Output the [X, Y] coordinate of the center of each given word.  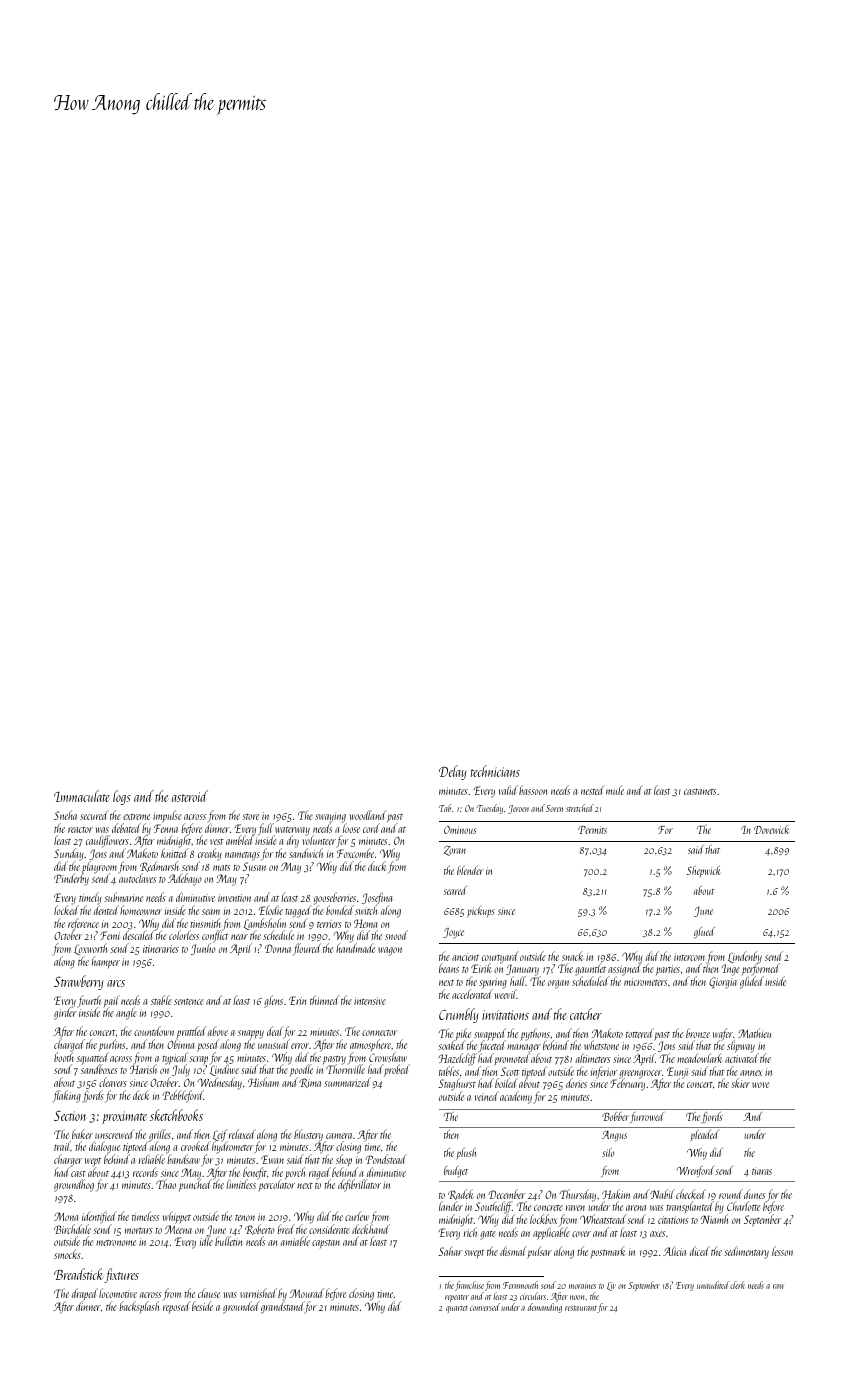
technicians [495, 771]
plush [466, 1154]
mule [615, 790]
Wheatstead [603, 1219]
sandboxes [99, 1069]
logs [122, 797]
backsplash [139, 1307]
